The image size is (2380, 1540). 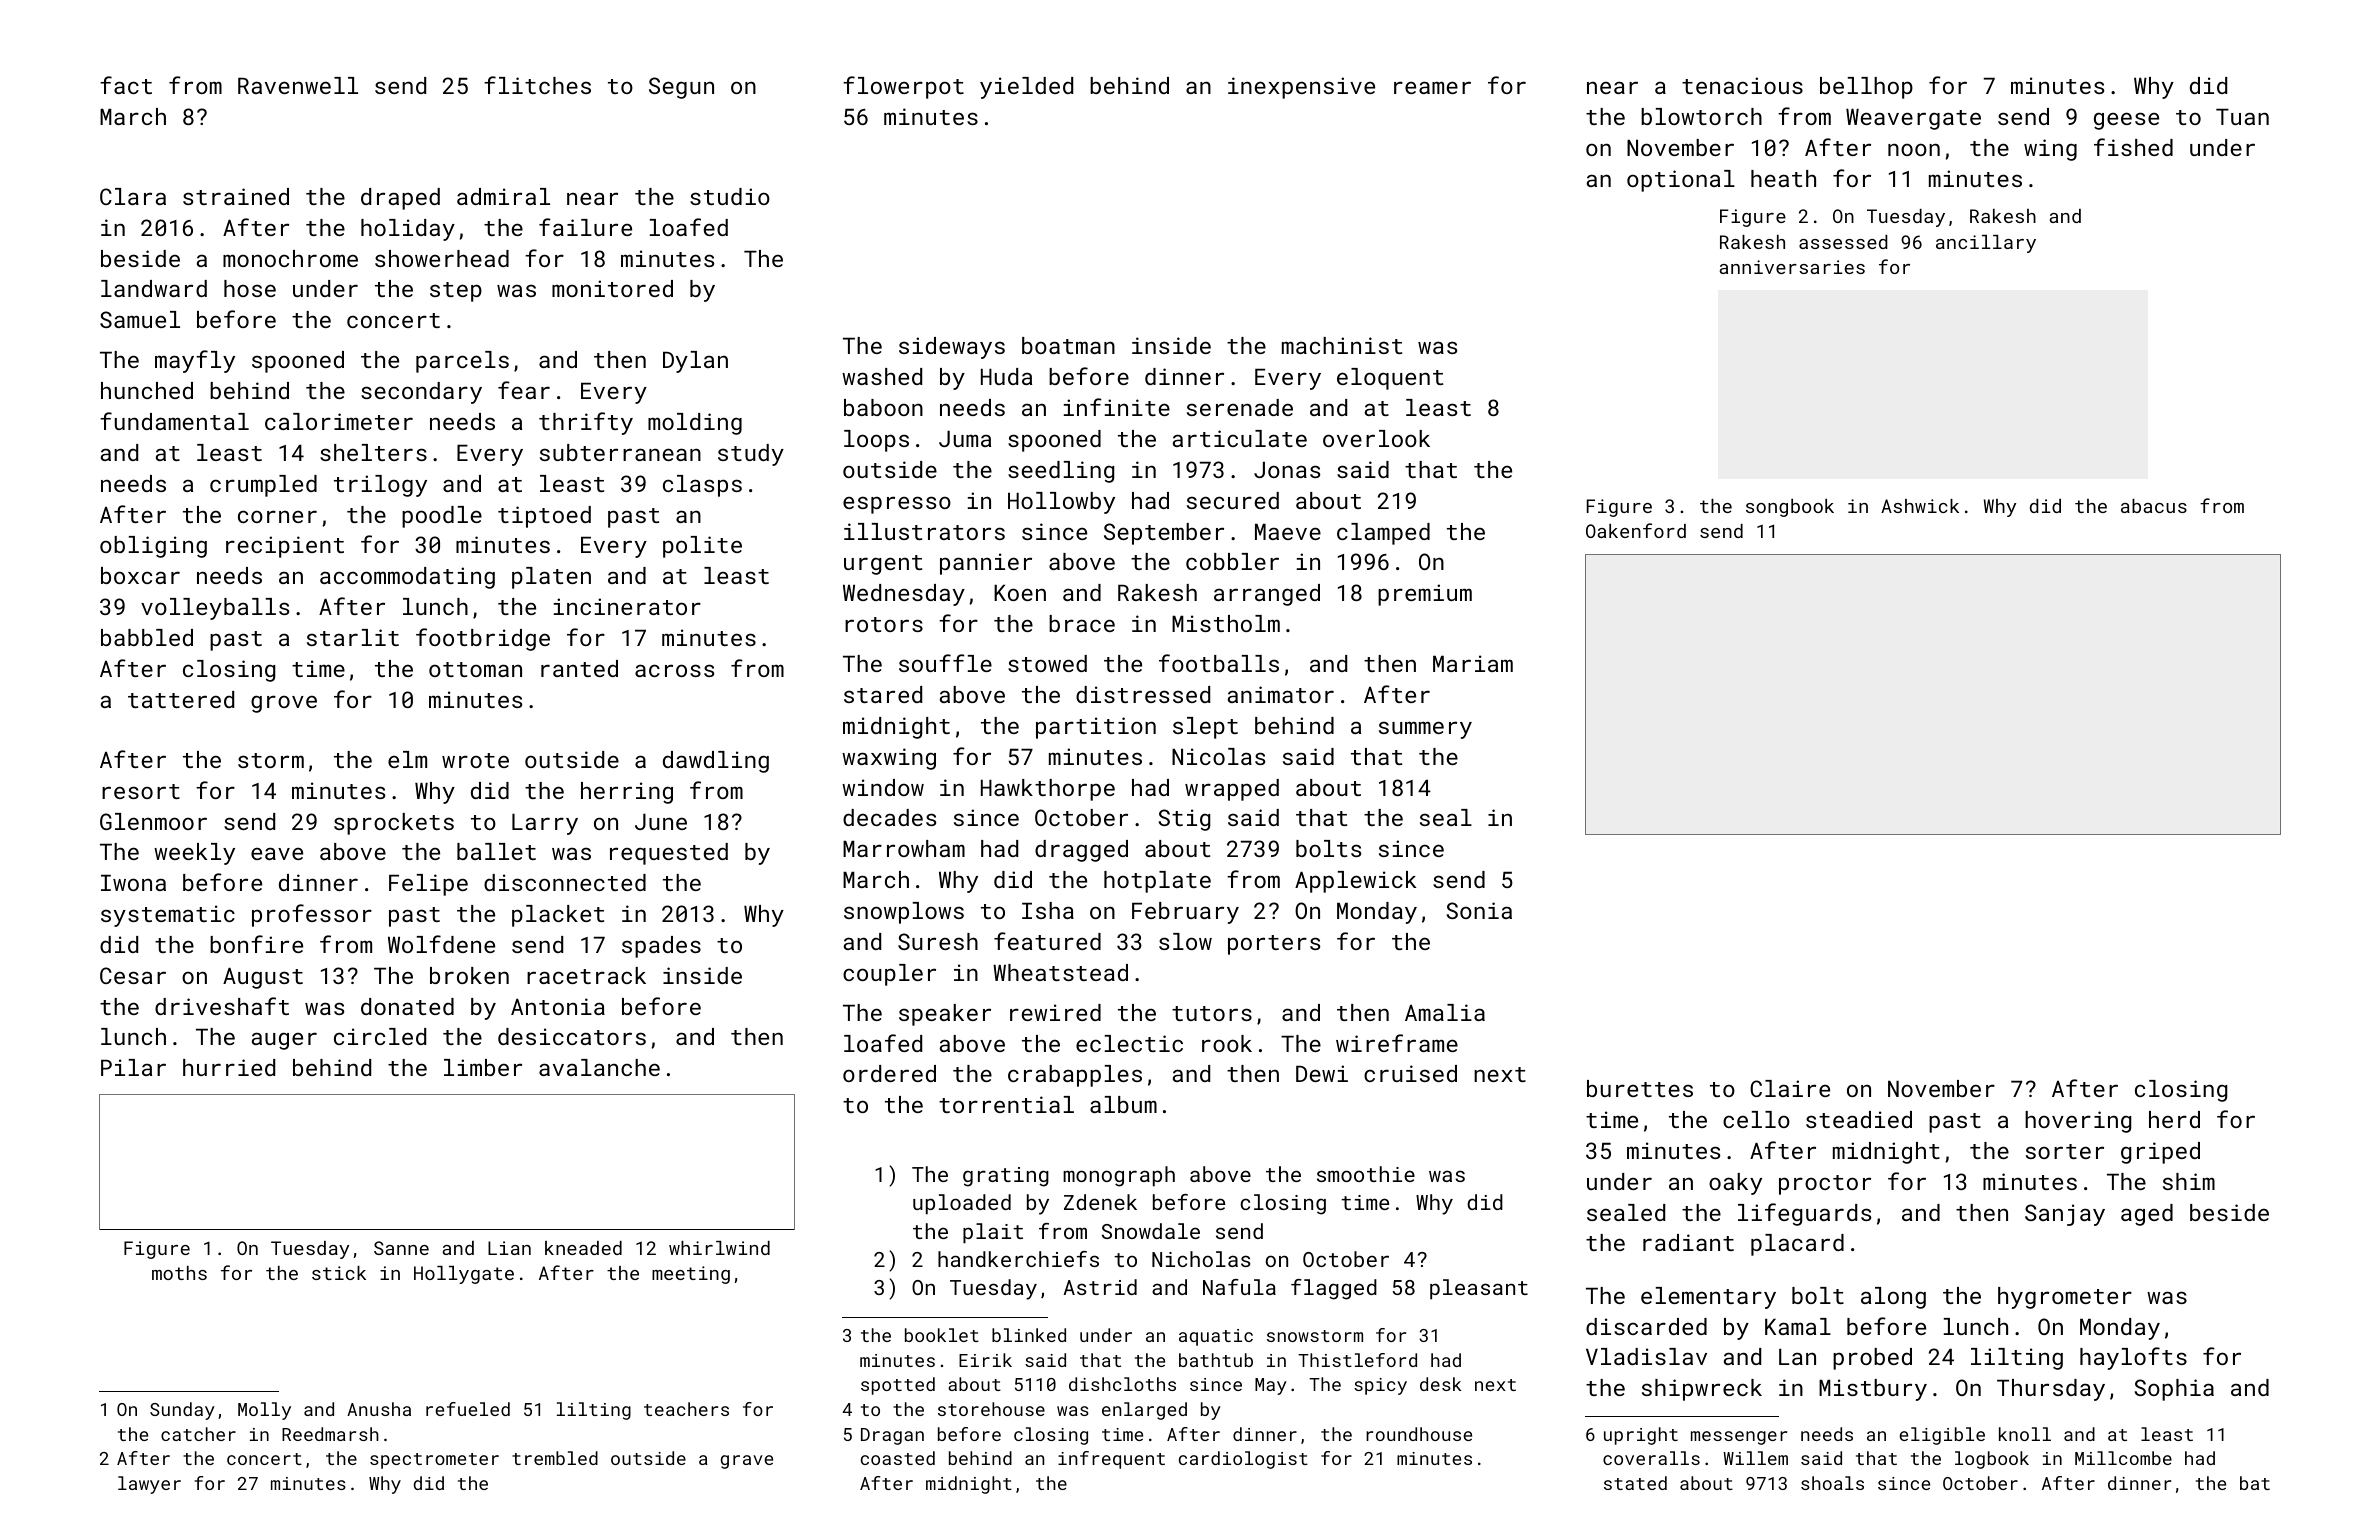 What do you see at coordinates (1119, 1176) in the screenshot?
I see `monograph` at bounding box center [1119, 1176].
